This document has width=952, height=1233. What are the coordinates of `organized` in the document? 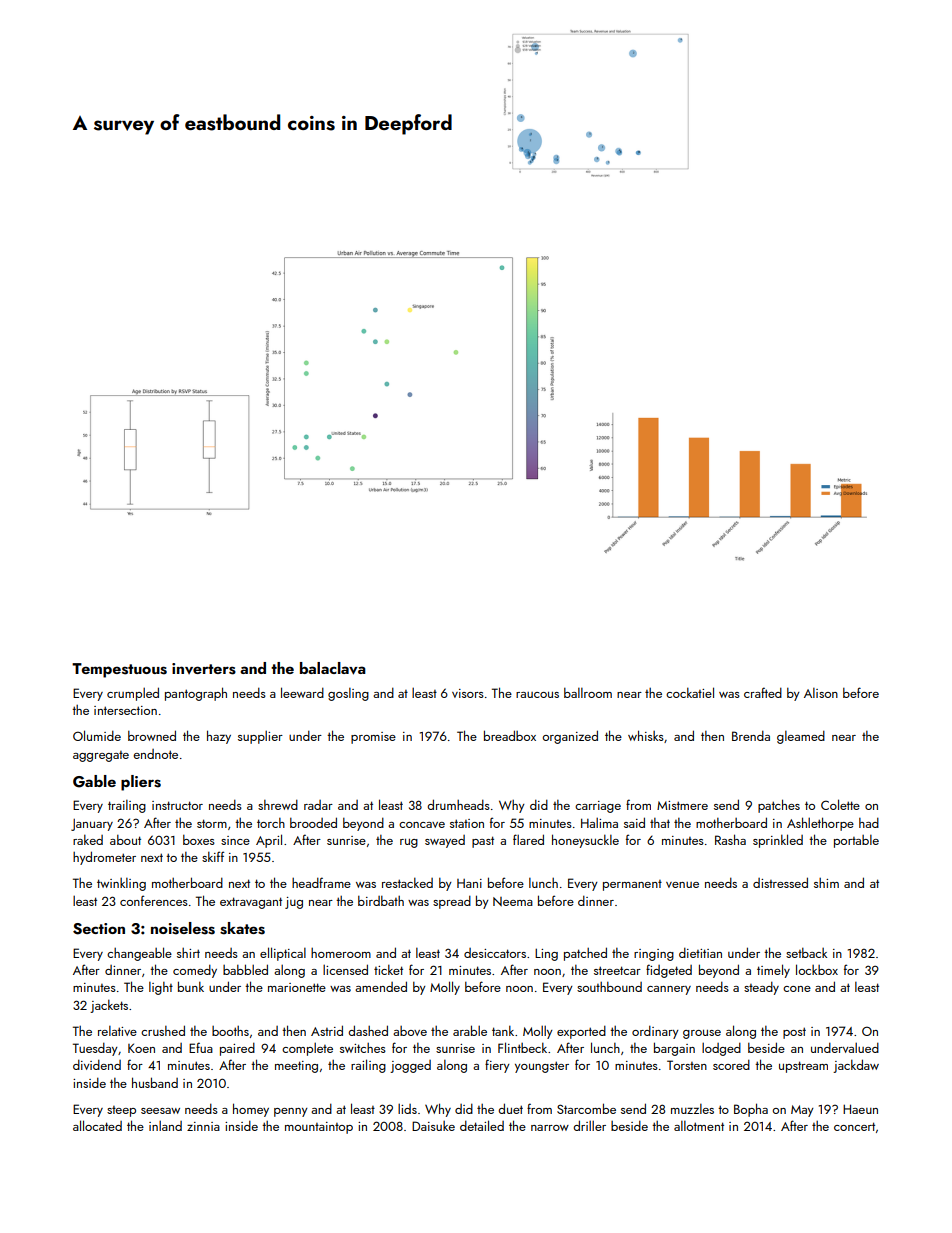 It's located at (570, 737).
